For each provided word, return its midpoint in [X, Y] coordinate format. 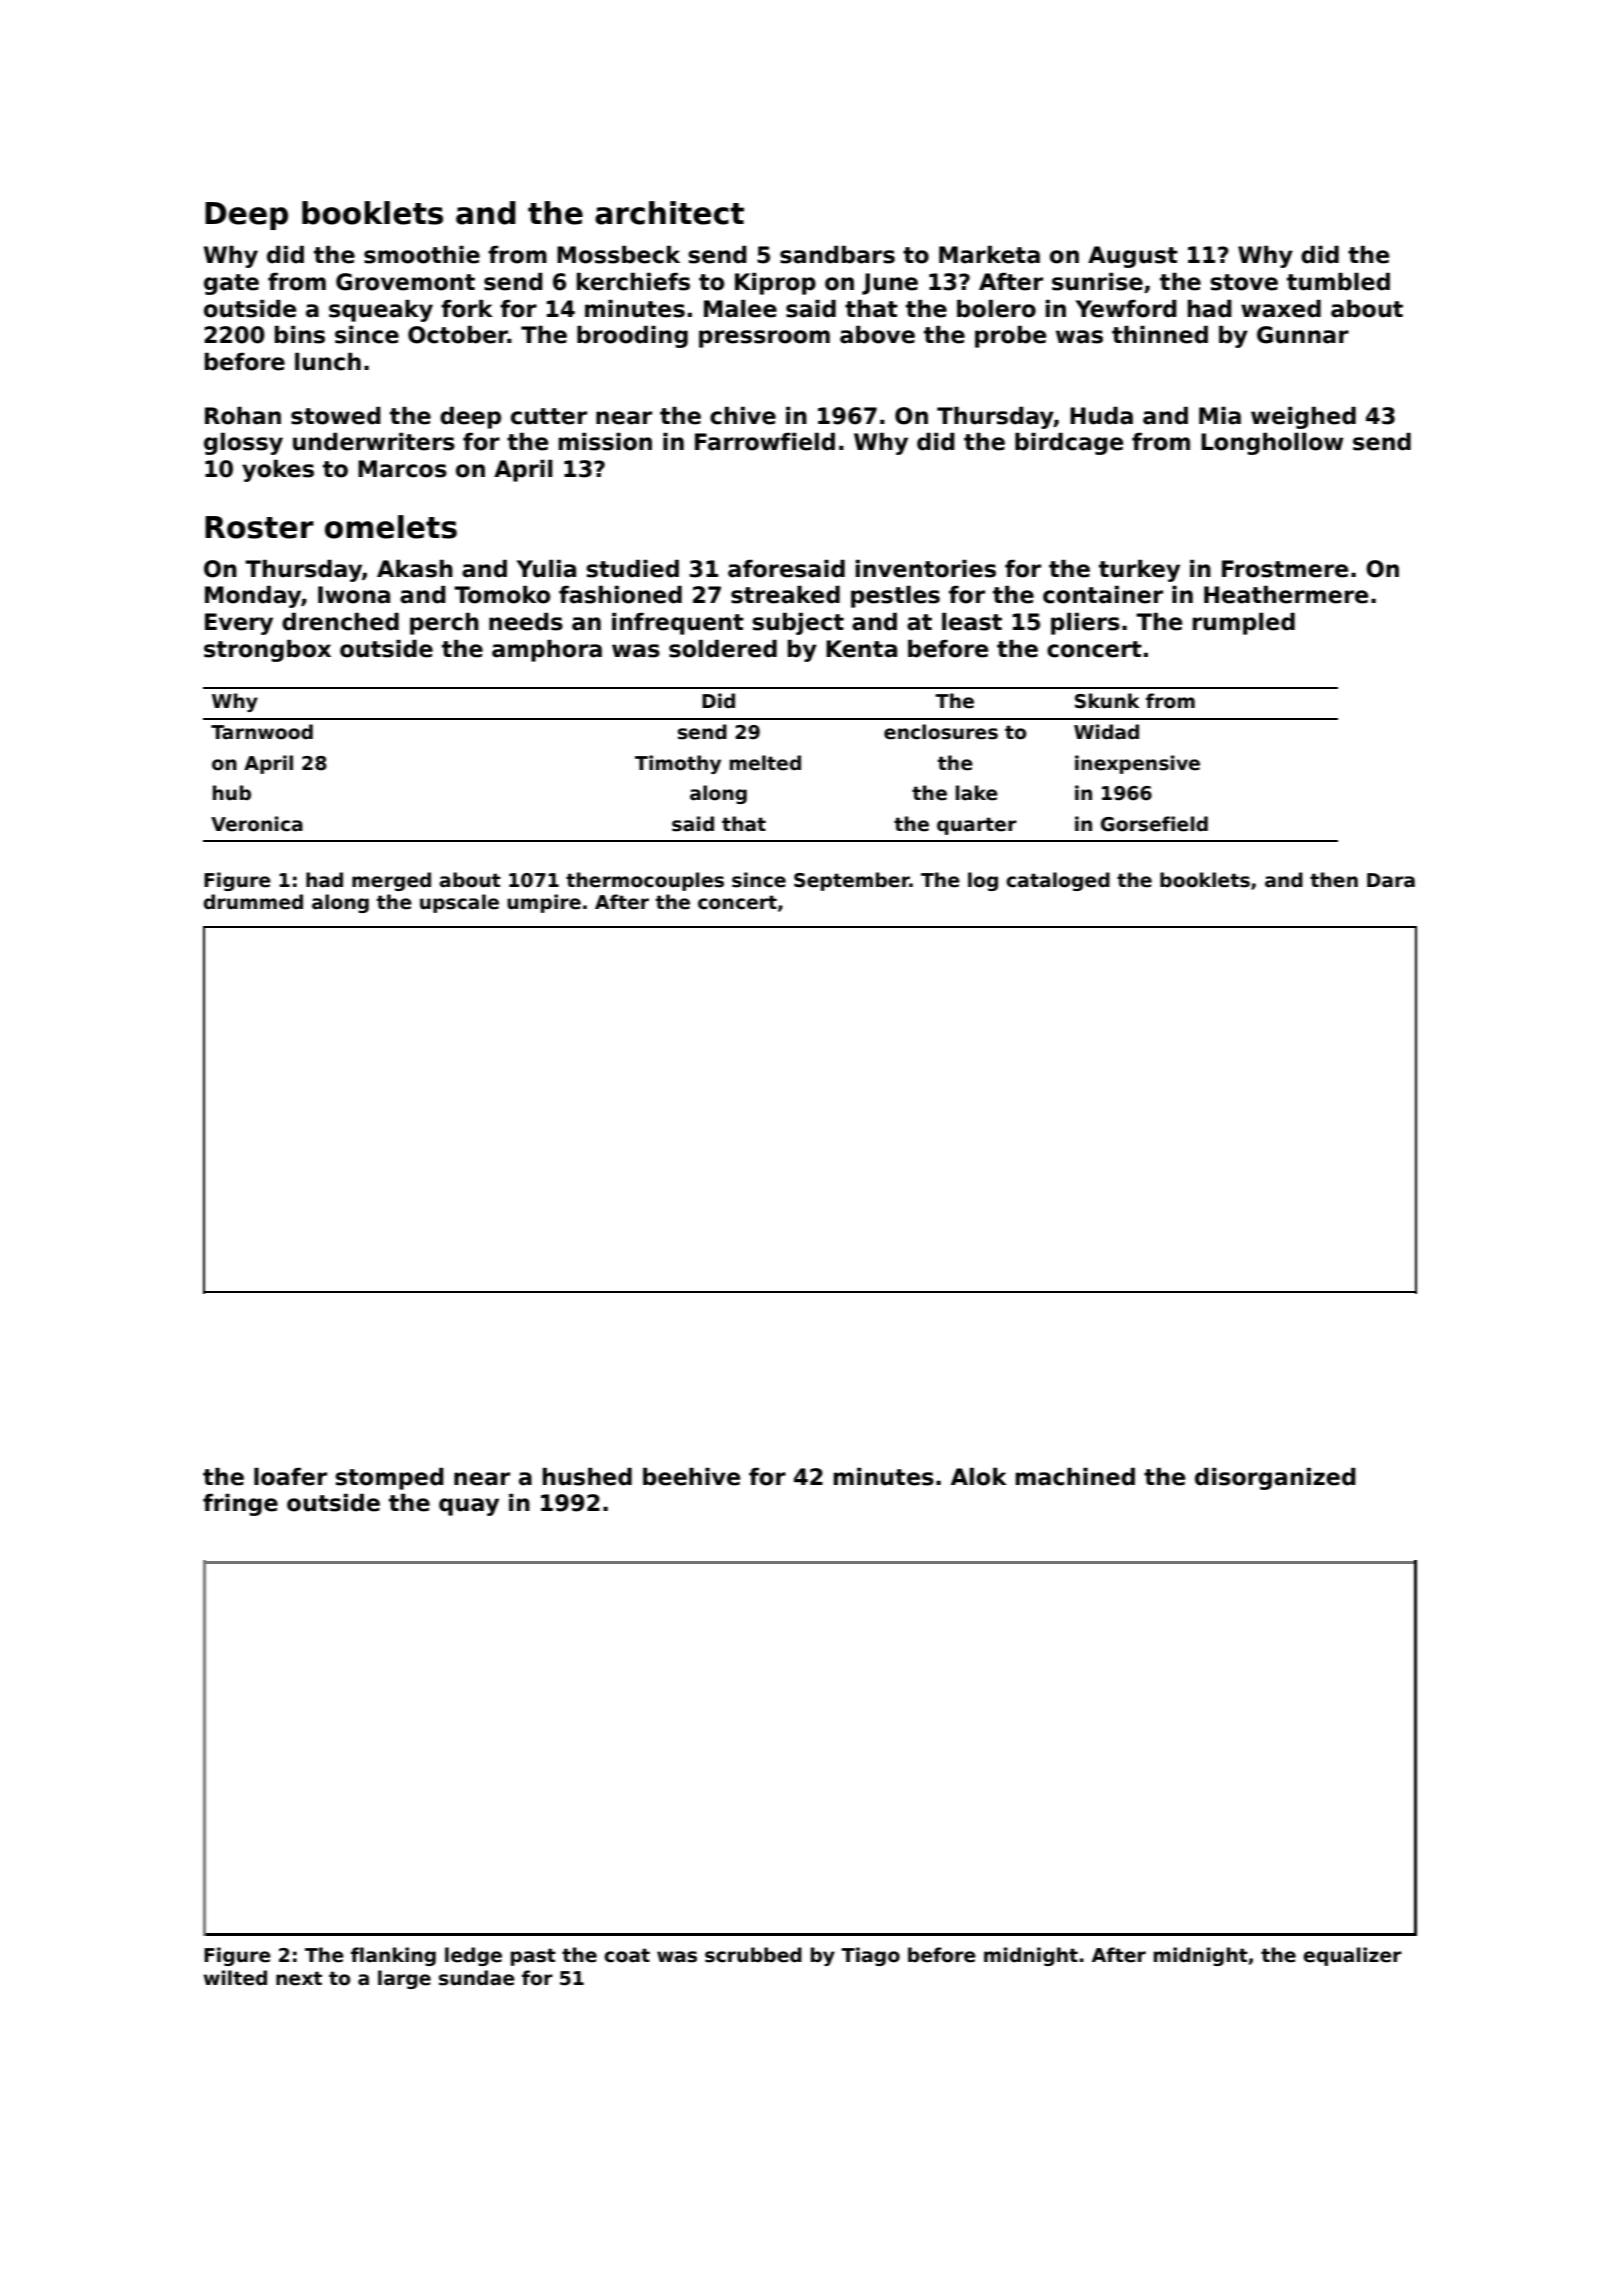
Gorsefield [1154, 824]
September [852, 881]
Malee [740, 309]
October [458, 335]
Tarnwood [262, 732]
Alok [979, 1477]
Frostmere [1285, 569]
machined [1075, 1477]
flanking [393, 1956]
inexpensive [1137, 764]
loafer [290, 1477]
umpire [544, 903]
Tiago [870, 1956]
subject [798, 624]
